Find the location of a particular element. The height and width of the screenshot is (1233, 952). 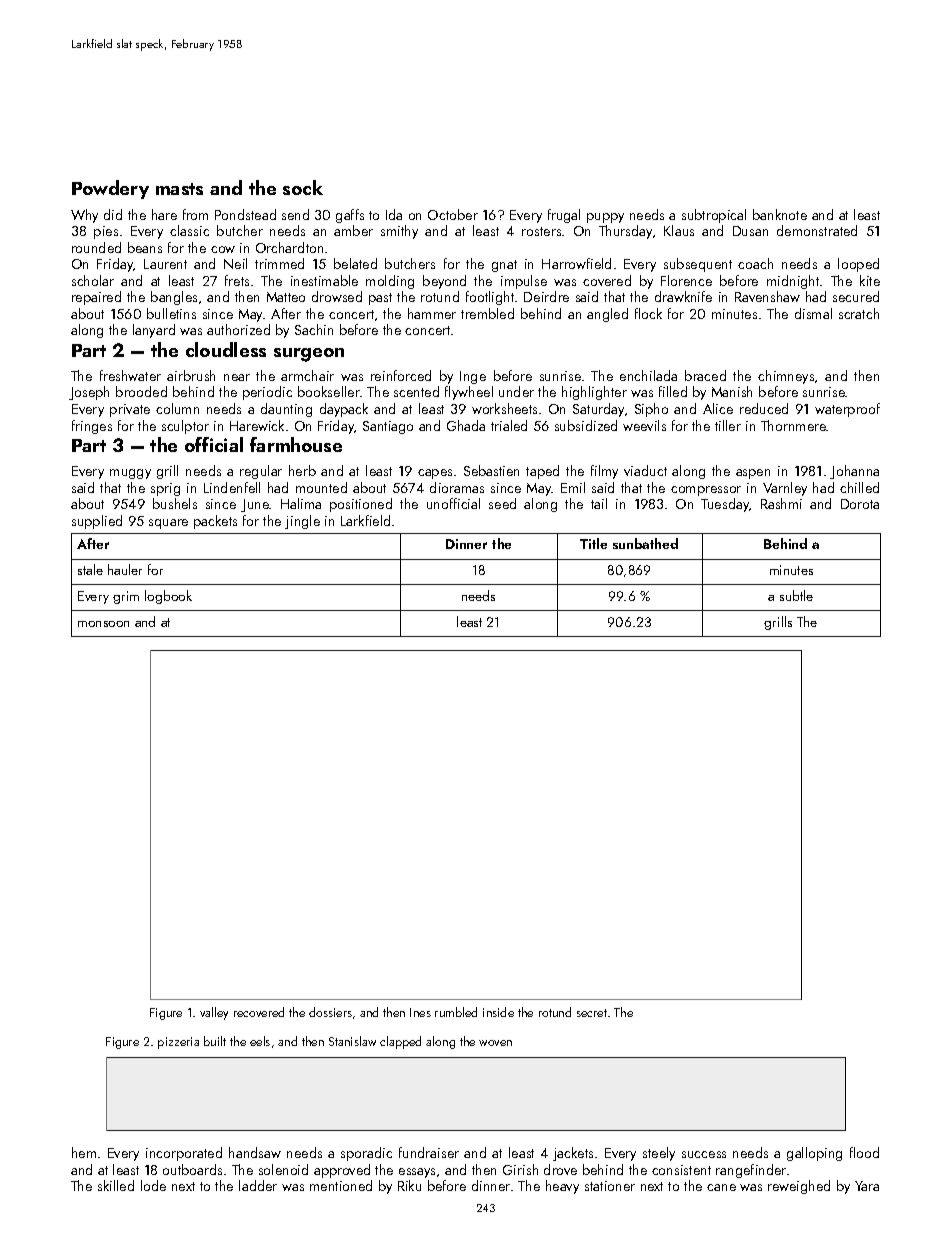

logbook is located at coordinates (168, 597).
